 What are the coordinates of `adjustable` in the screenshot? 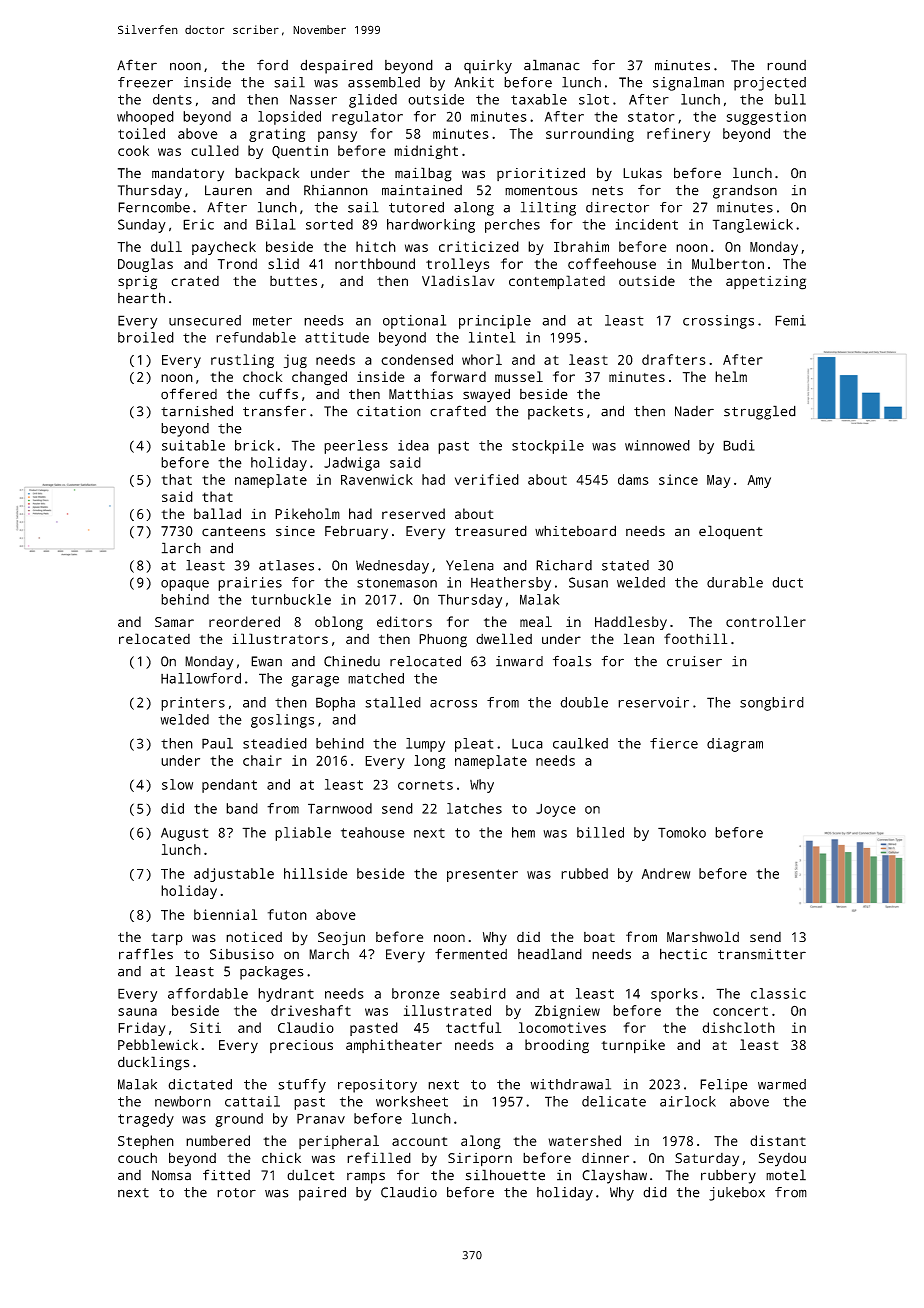 It's located at (234, 875).
